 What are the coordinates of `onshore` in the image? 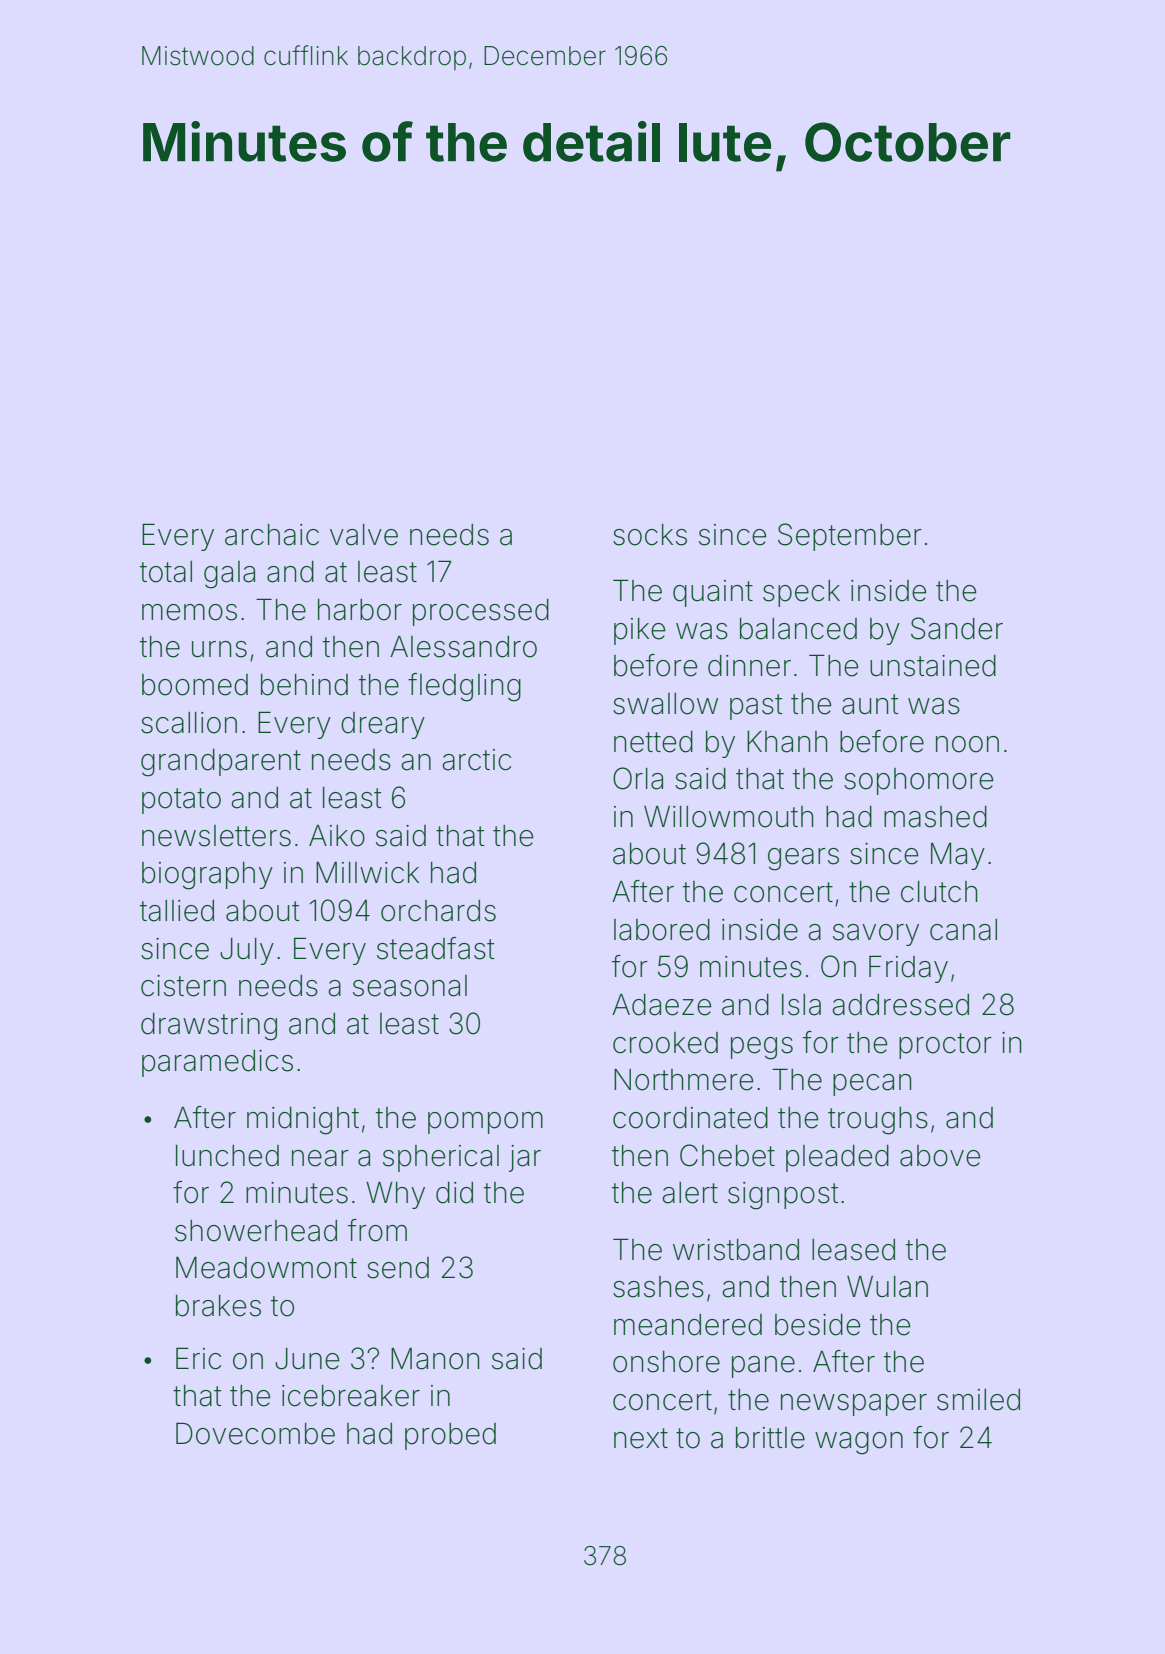 It's located at (666, 1362).
